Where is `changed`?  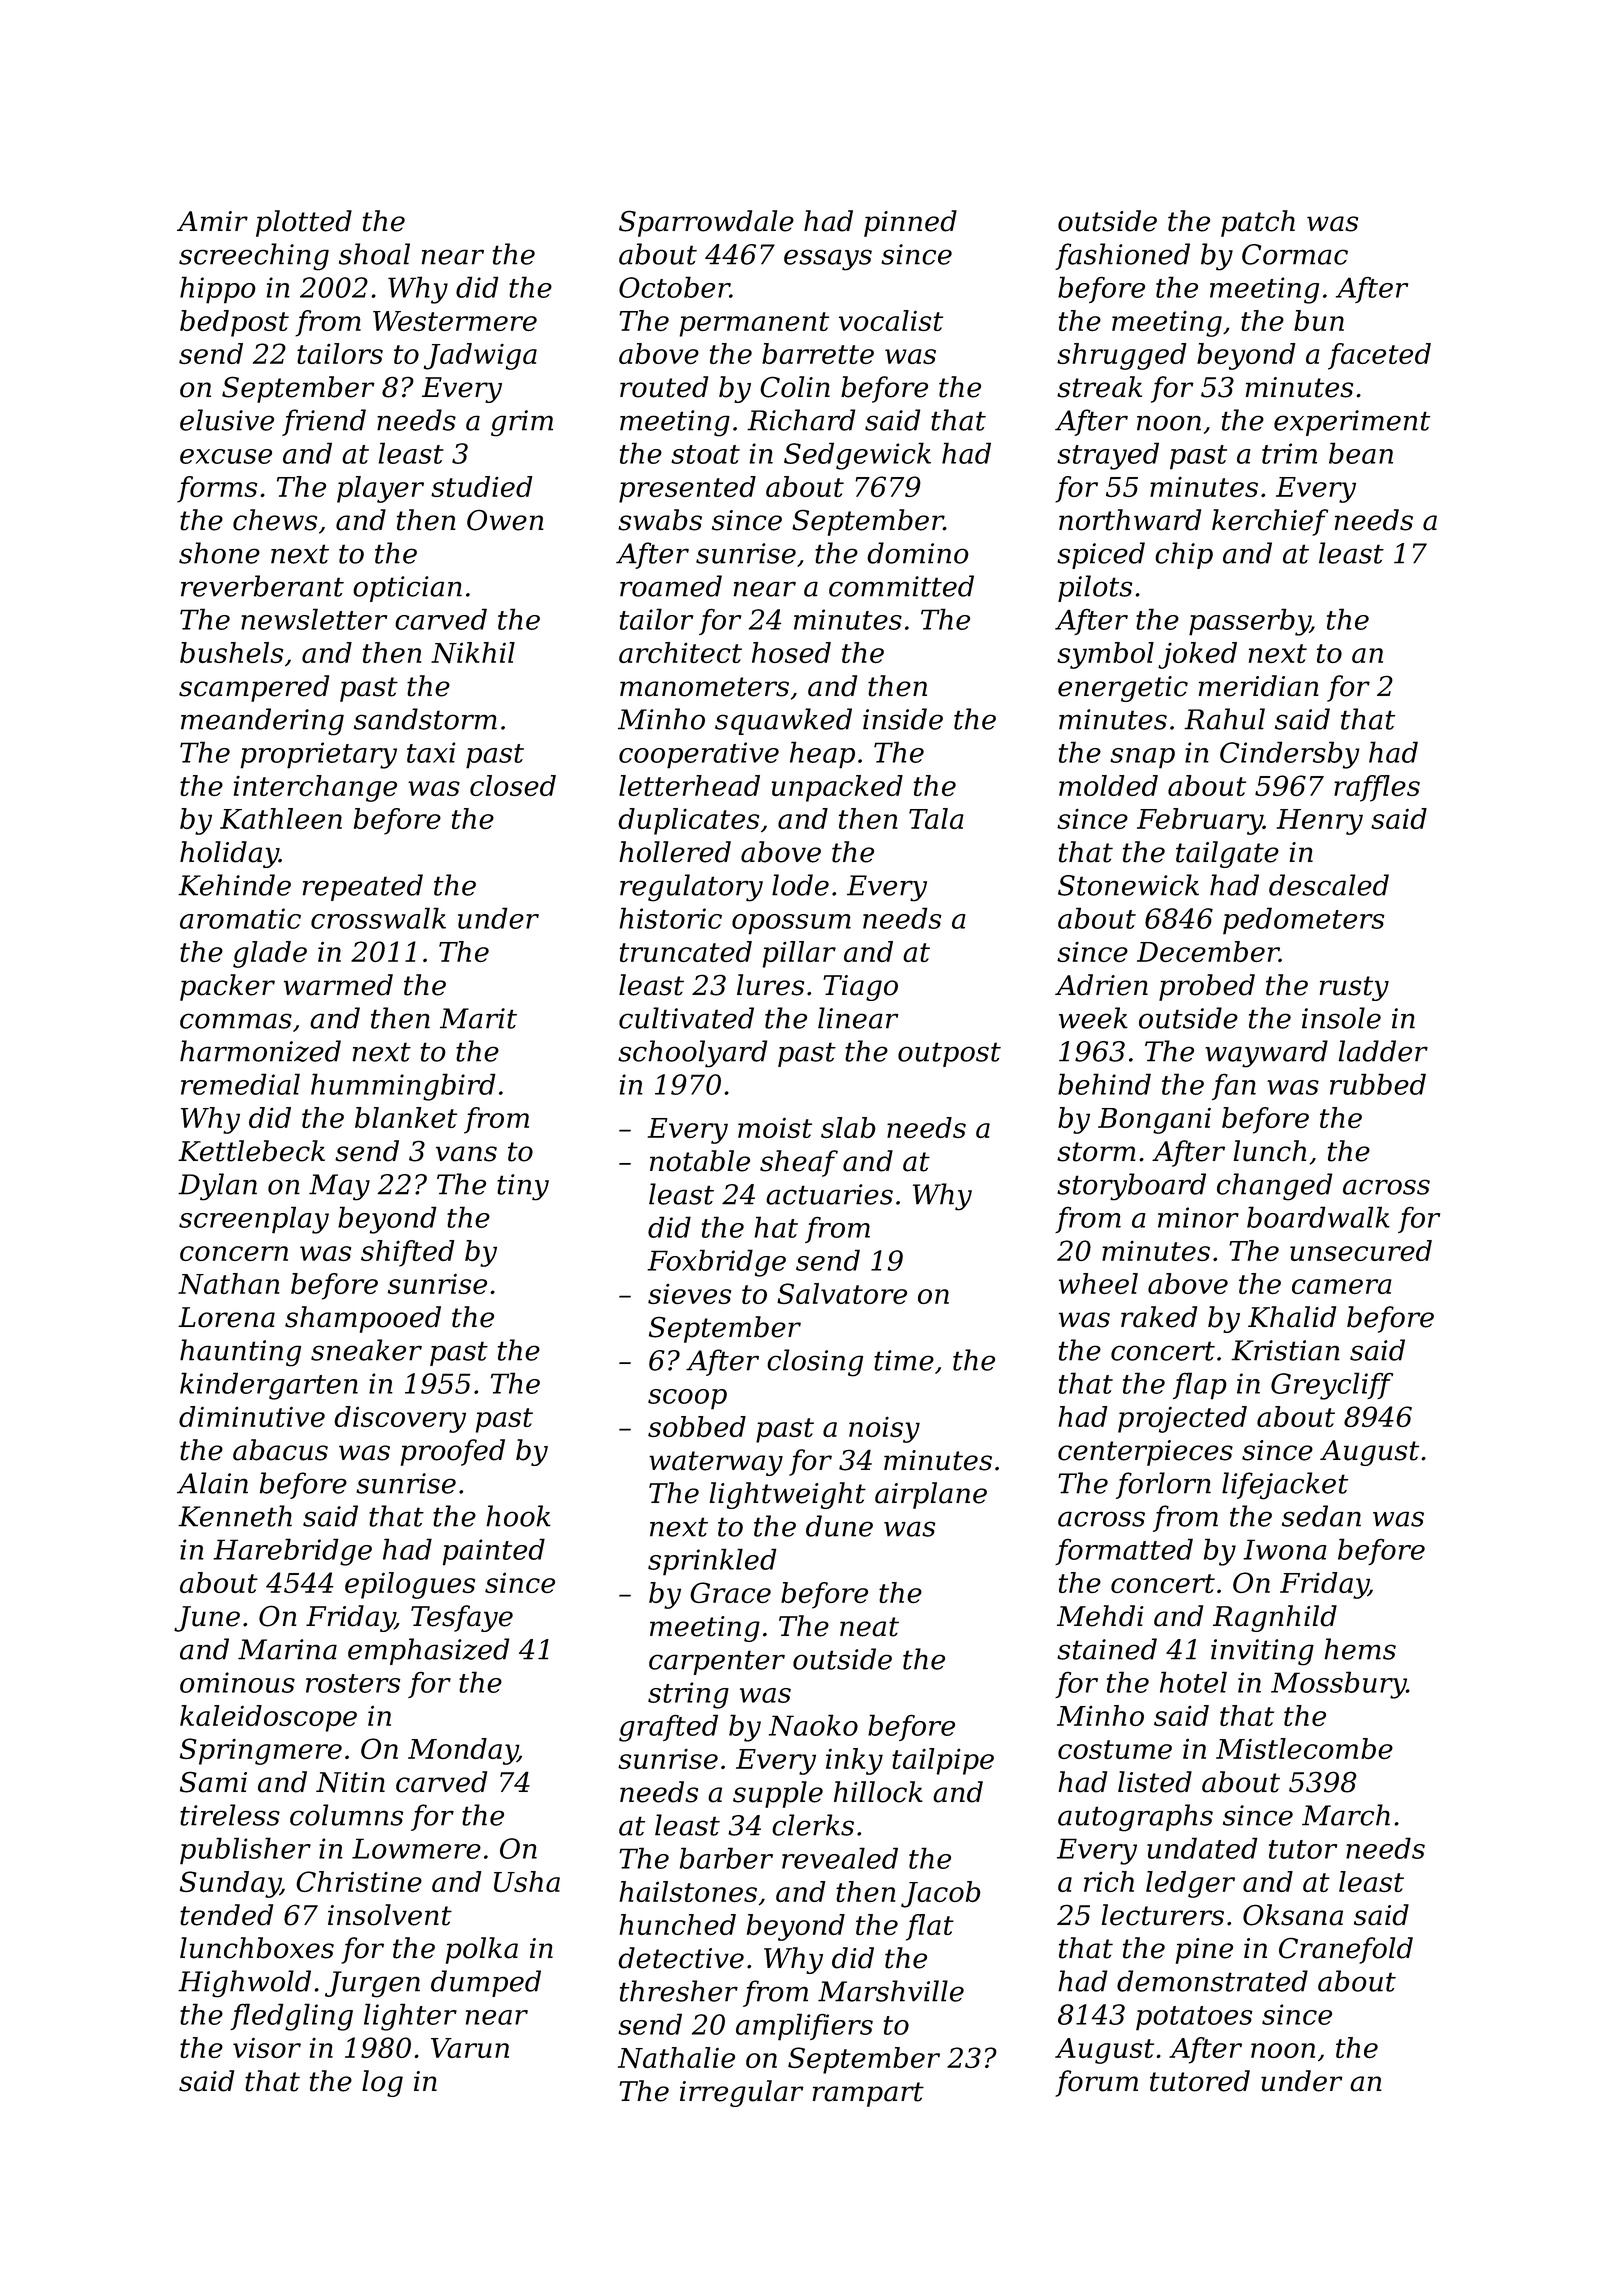
changed is located at coordinates (1274, 1187).
